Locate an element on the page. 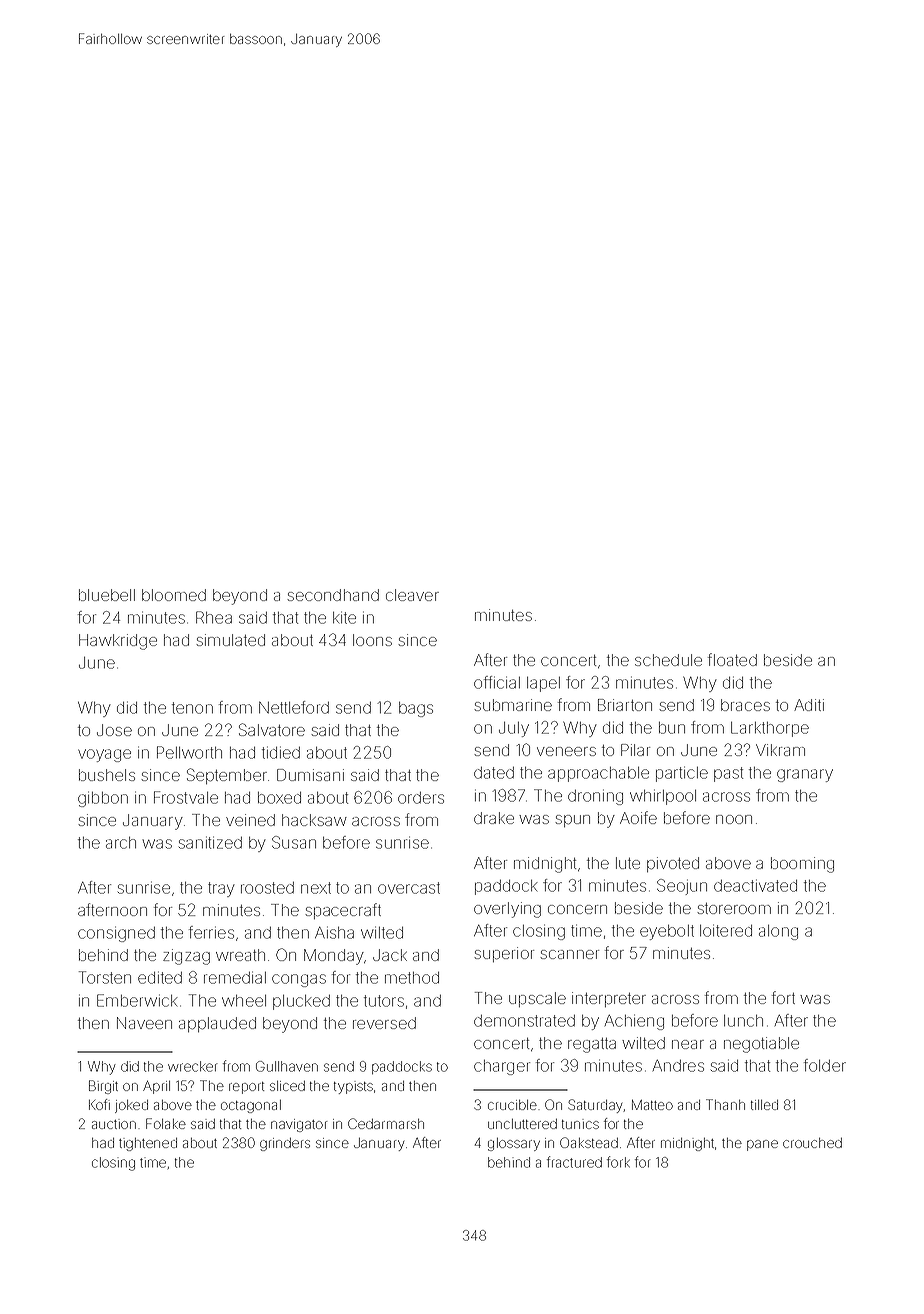 The width and height of the image is (924, 1314). overcast is located at coordinates (409, 888).
